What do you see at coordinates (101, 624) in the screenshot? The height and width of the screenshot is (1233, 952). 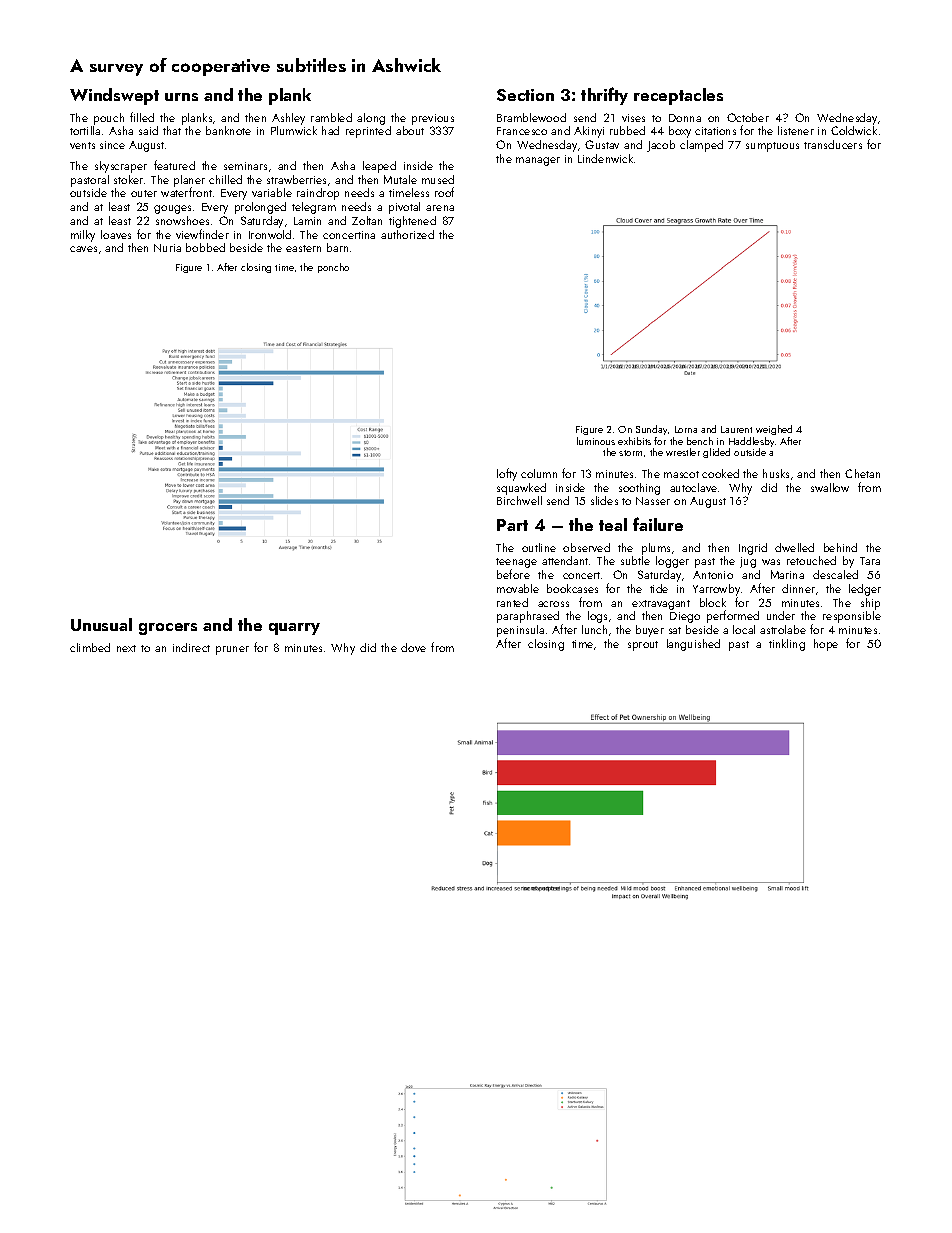 I see `Unusual` at bounding box center [101, 624].
